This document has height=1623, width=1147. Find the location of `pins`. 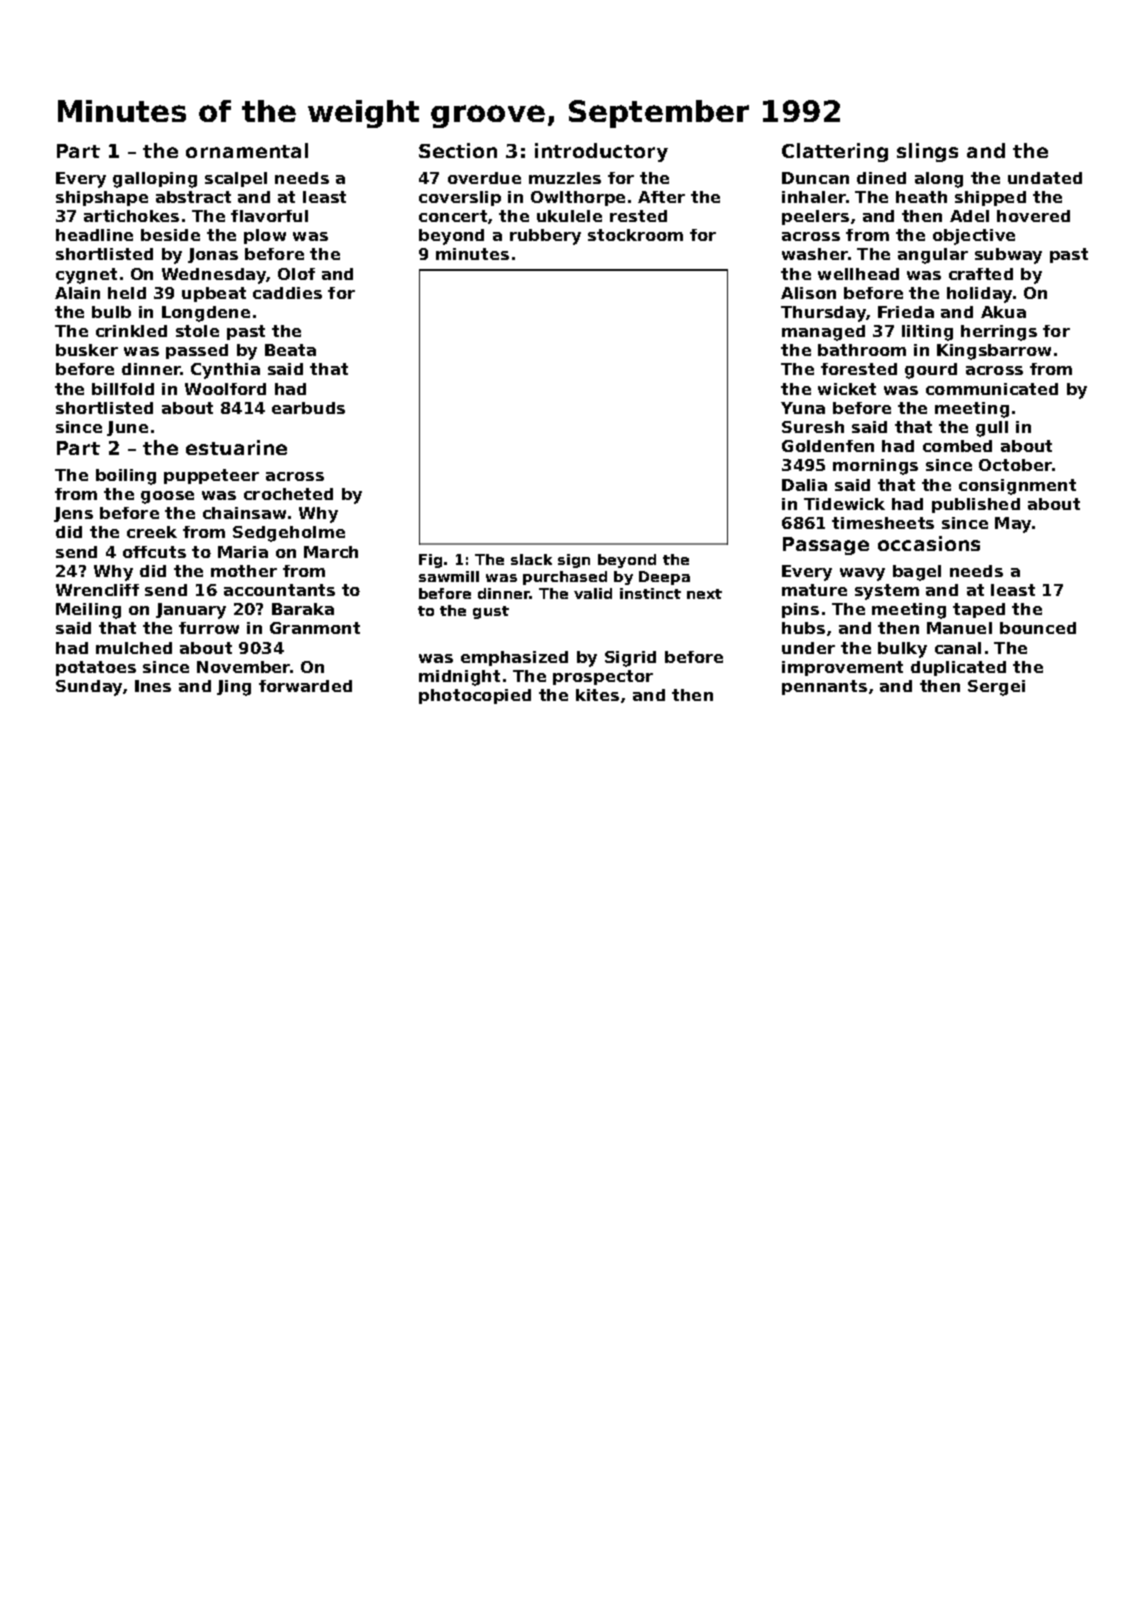

pins is located at coordinates (800, 610).
